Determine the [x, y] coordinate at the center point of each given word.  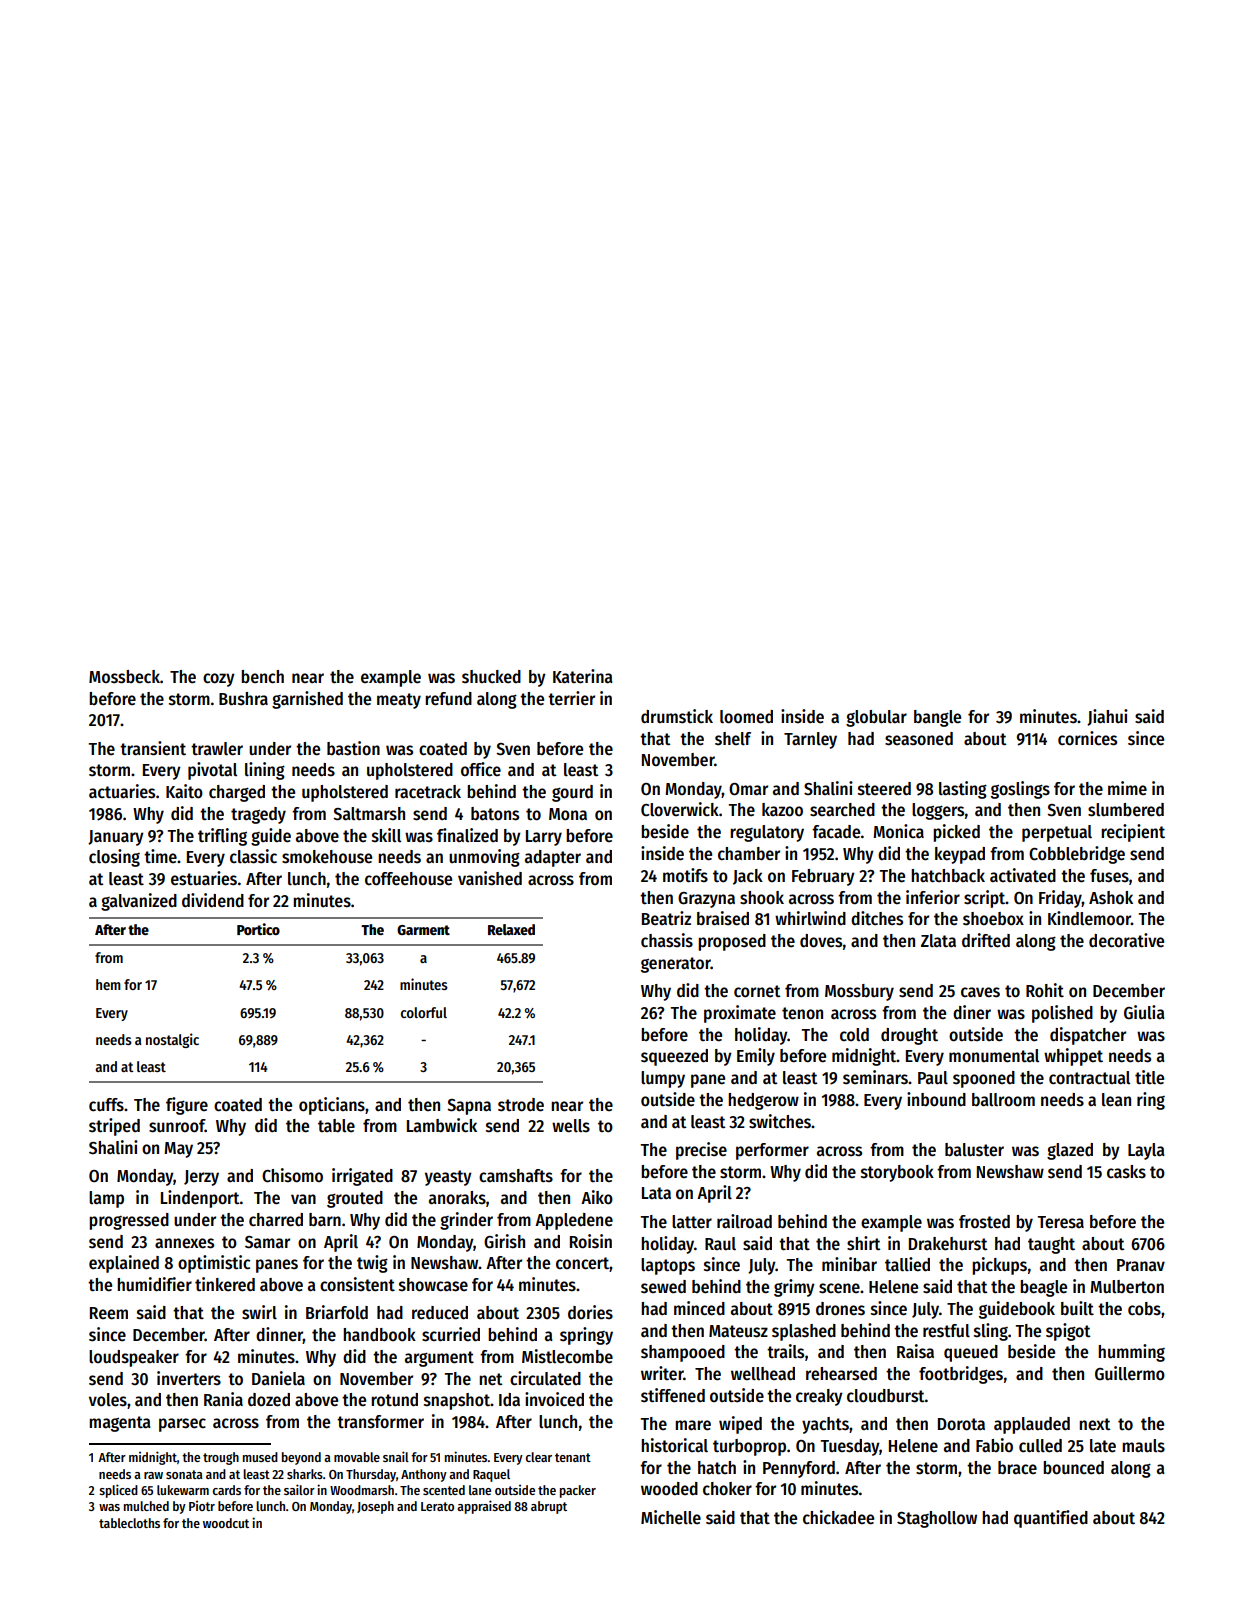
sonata [184, 1474]
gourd [572, 793]
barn [325, 1219]
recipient [1133, 833]
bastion [353, 748]
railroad [744, 1221]
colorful [424, 1012]
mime [1127, 788]
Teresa [1060, 1222]
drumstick [677, 716]
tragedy [258, 815]
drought [909, 1036]
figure [187, 1106]
